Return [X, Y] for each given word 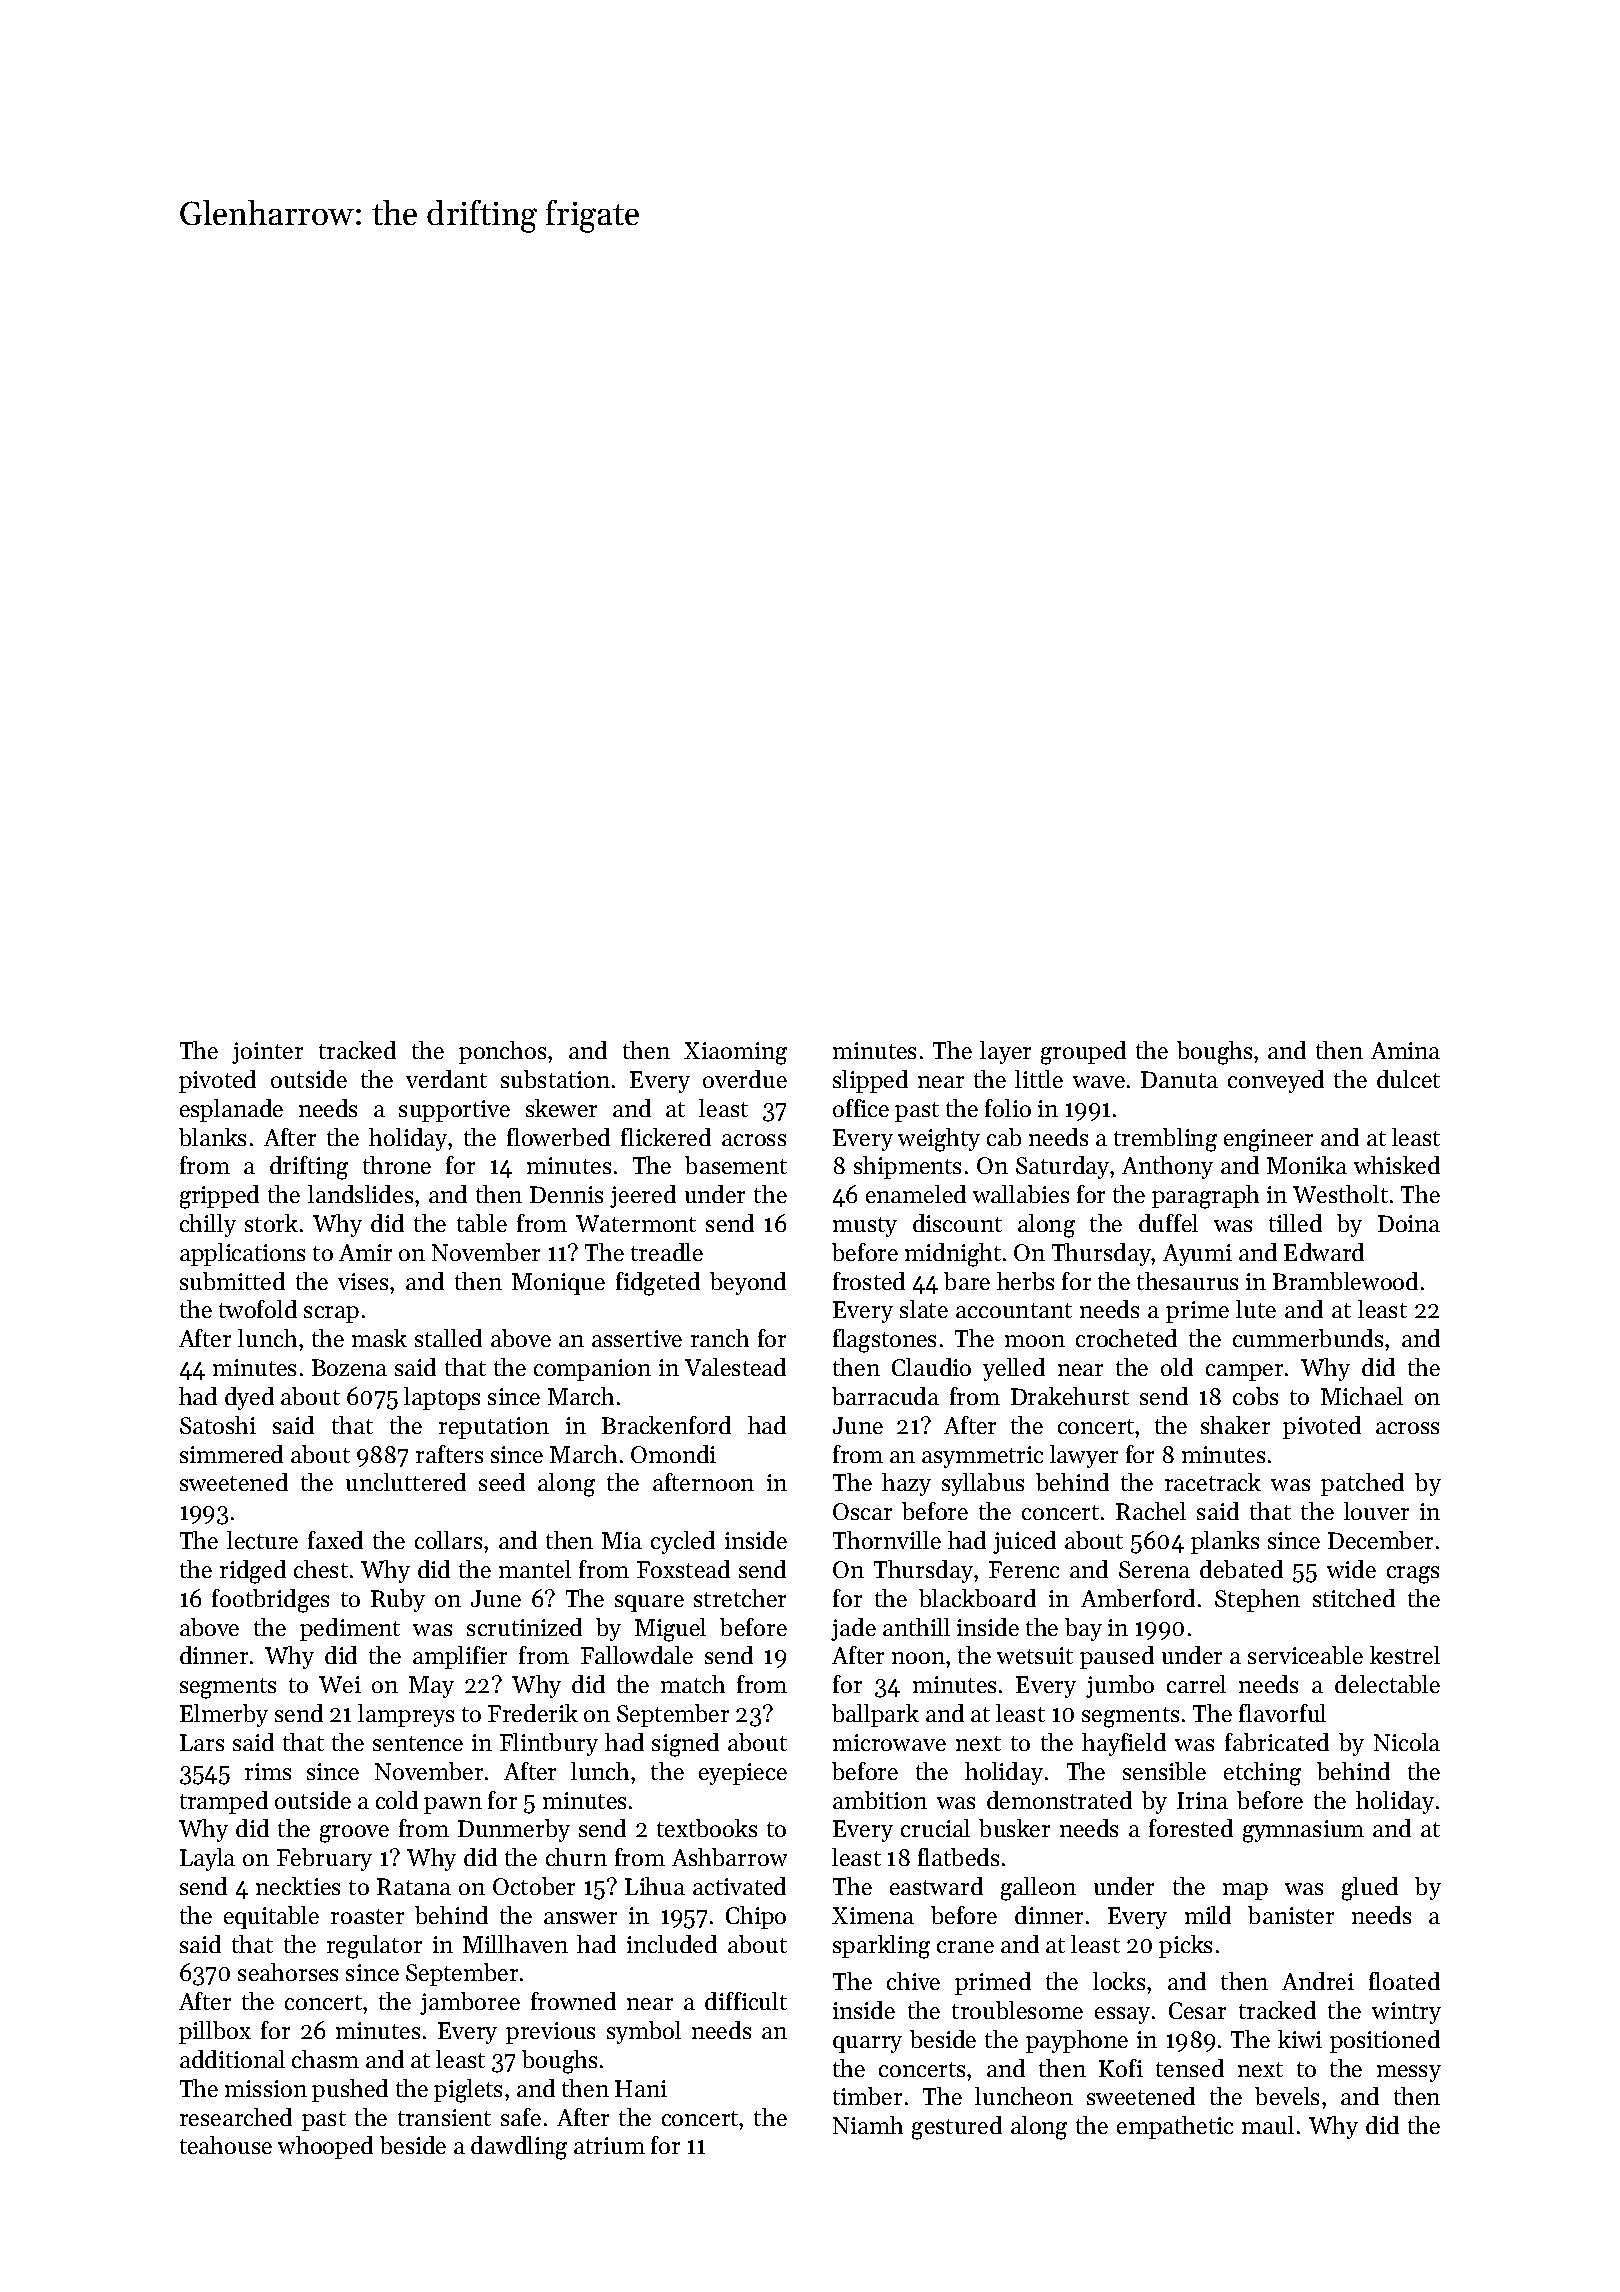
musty [865, 1227]
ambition [880, 1800]
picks [1185, 1946]
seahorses [288, 1972]
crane [965, 1947]
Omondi [673, 1454]
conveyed [1276, 1081]
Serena [1154, 1569]
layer [1005, 1052]
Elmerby [224, 1715]
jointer [267, 1053]
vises [363, 1281]
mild [1208, 1915]
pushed [350, 2090]
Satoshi [218, 1425]
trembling [1165, 1140]
